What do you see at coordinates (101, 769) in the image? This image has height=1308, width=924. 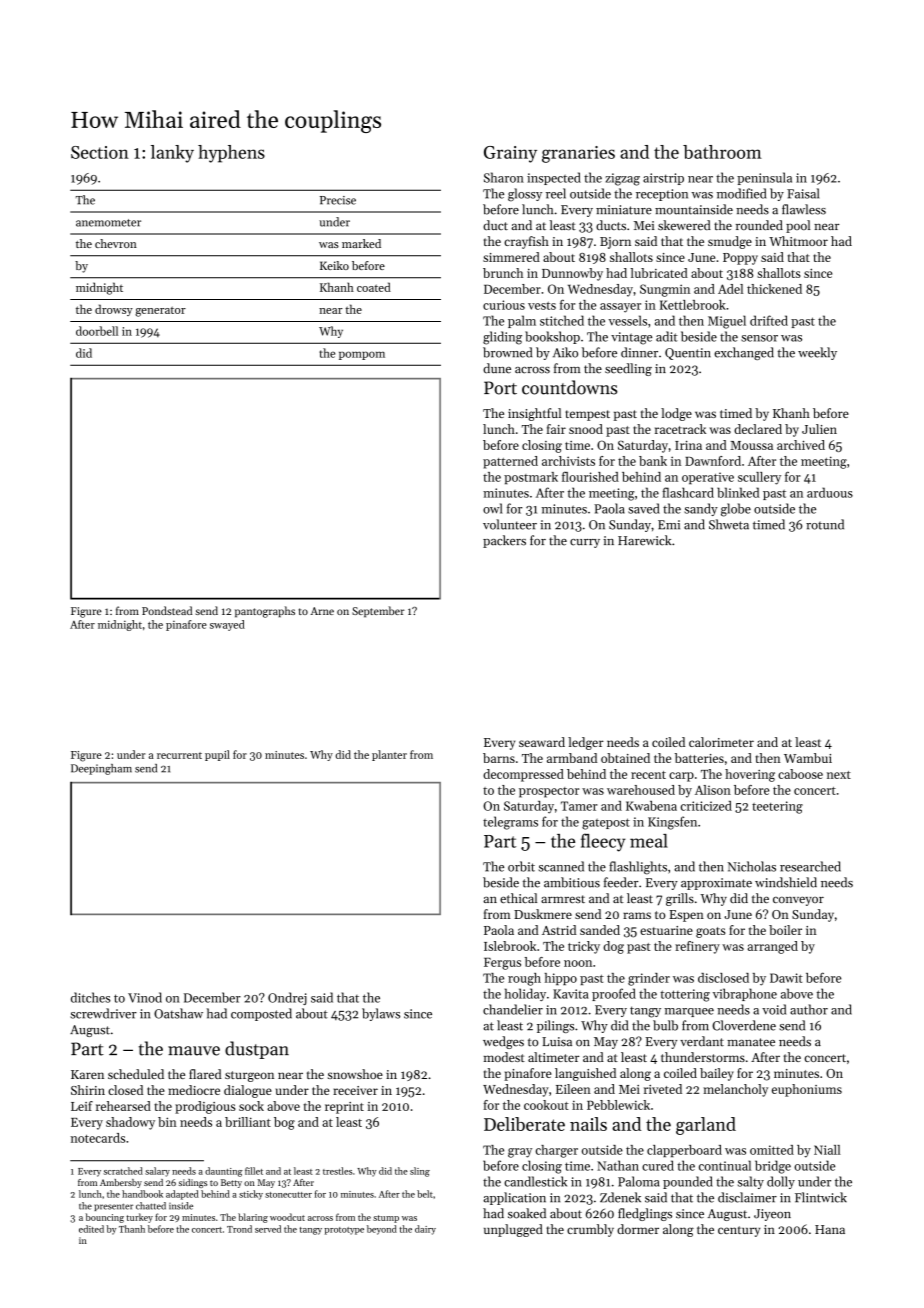 I see `Deepingham` at bounding box center [101, 769].
